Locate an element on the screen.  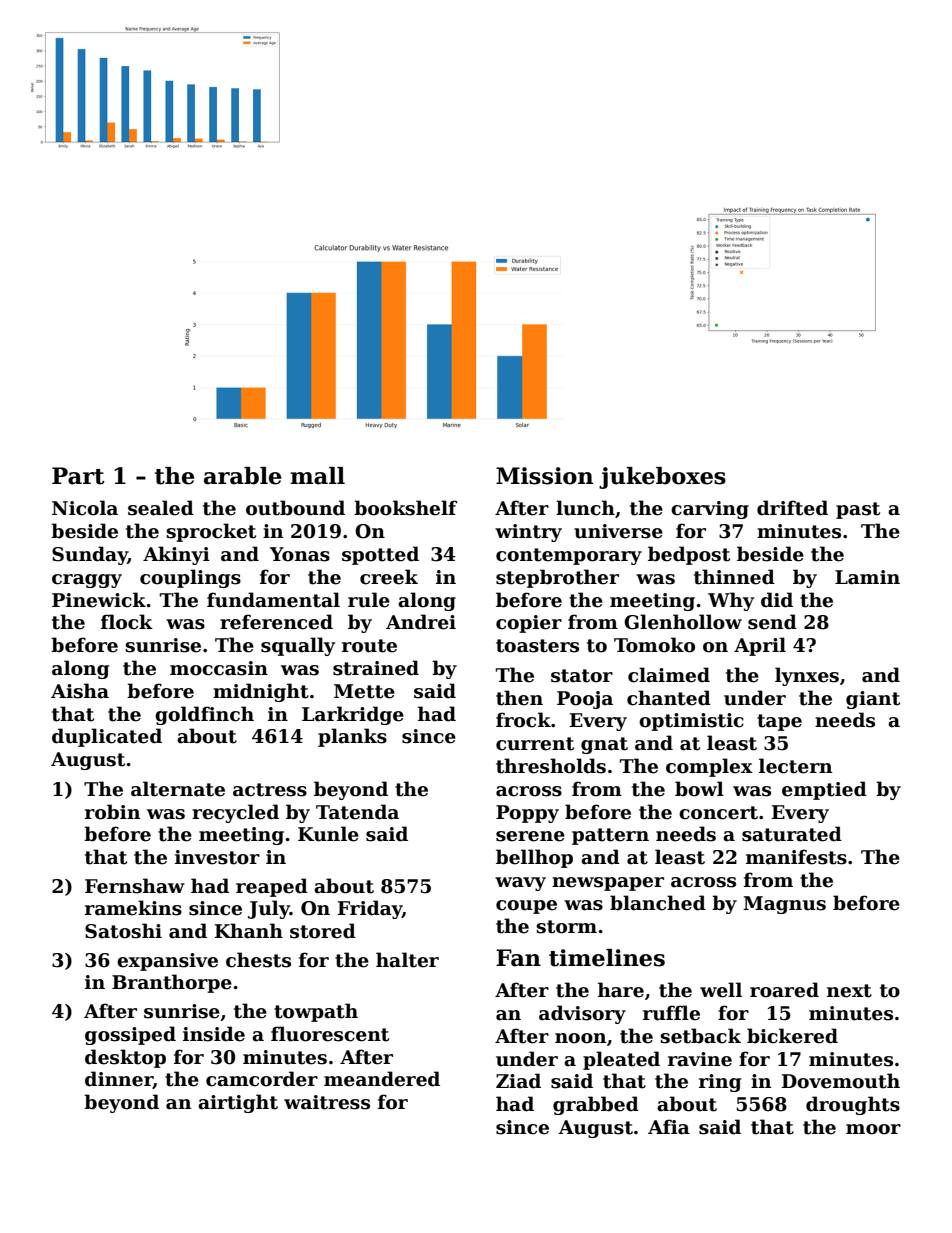
Mission is located at coordinates (544, 476).
